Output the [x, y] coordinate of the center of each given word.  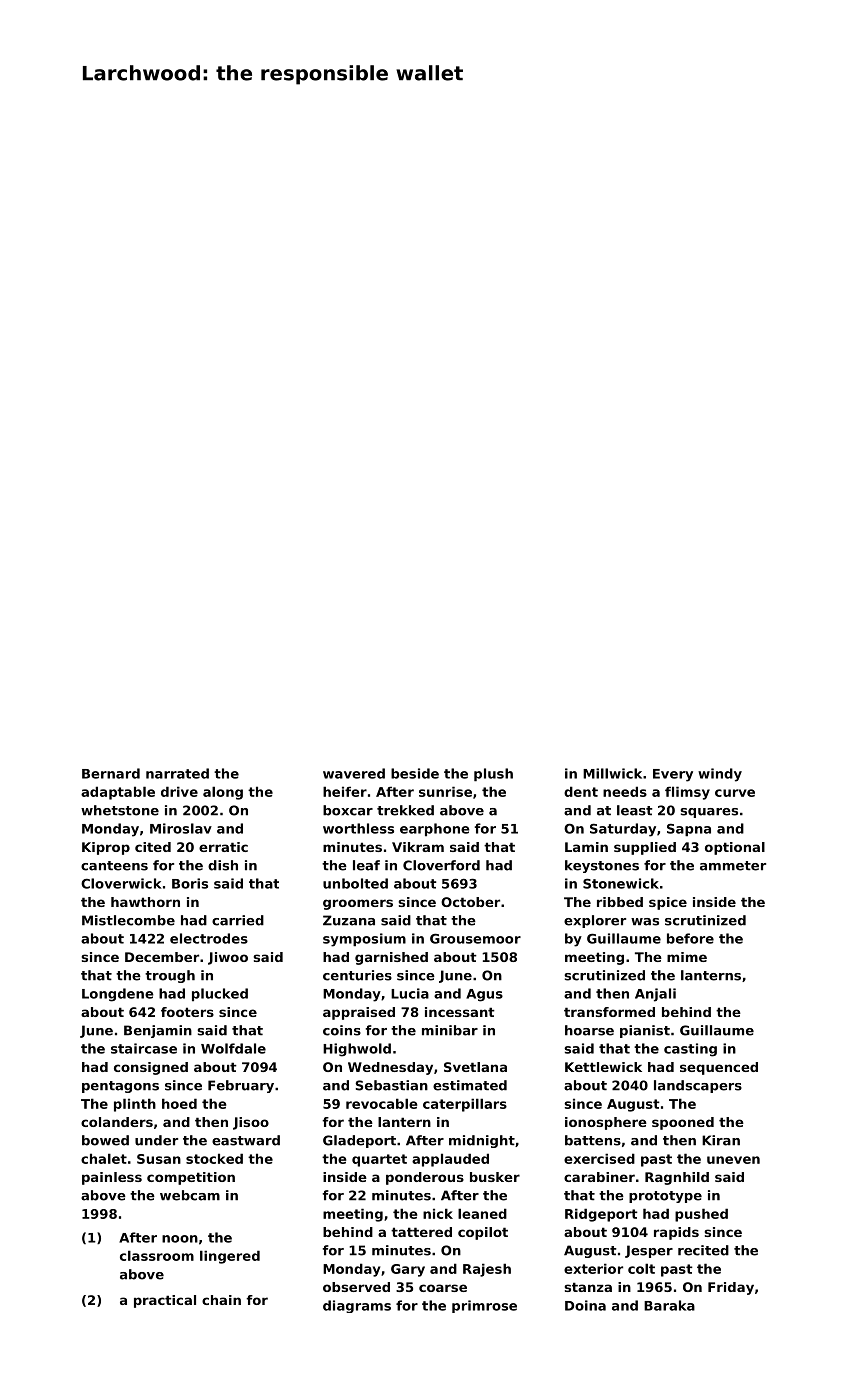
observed [356, 1287]
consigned [151, 1068]
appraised [359, 1013]
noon [180, 1239]
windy [720, 775]
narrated [177, 773]
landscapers [698, 1086]
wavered [354, 773]
